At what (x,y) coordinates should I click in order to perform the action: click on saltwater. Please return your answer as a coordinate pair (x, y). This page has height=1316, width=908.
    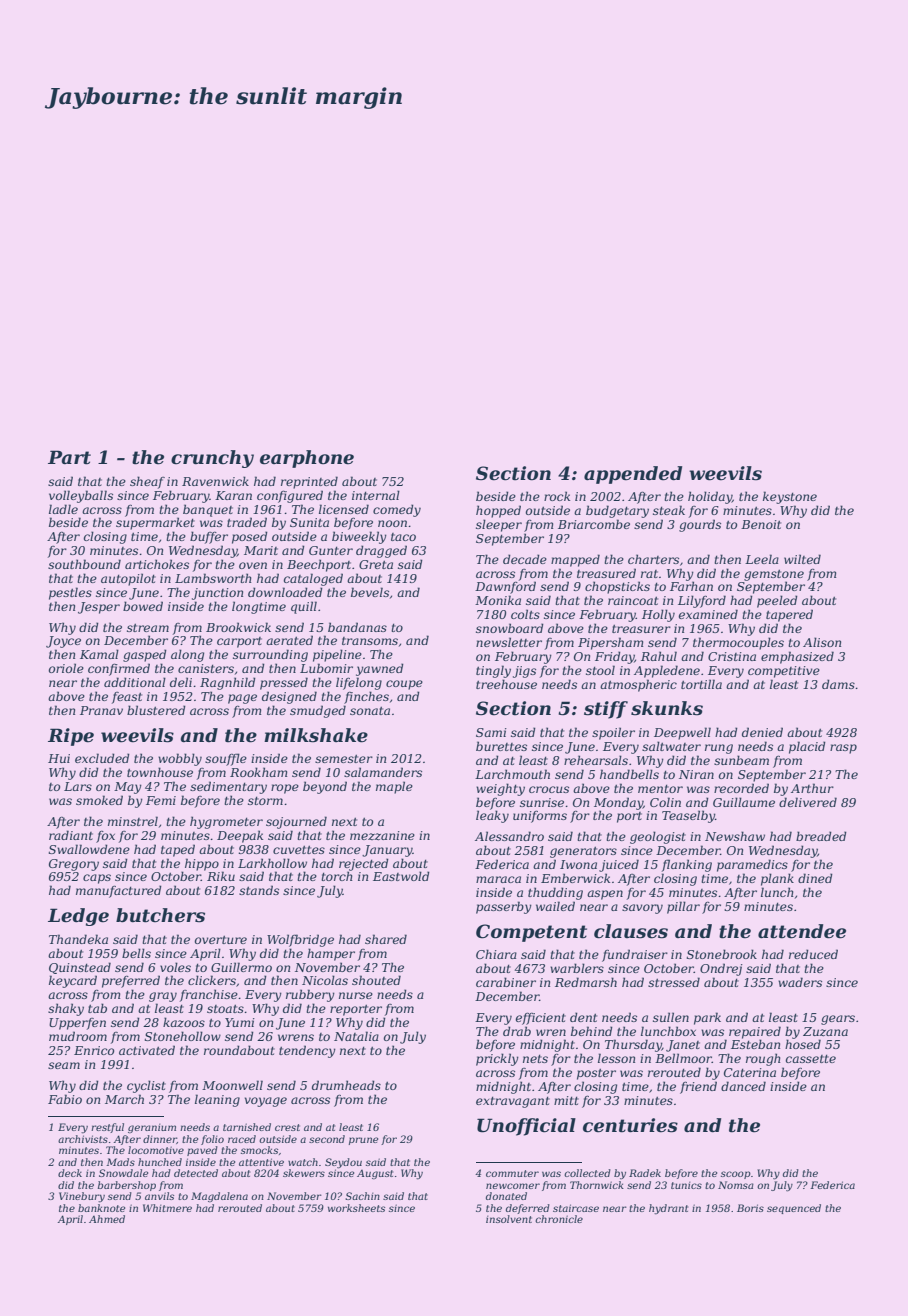
    Looking at the image, I should click on (671, 746).
